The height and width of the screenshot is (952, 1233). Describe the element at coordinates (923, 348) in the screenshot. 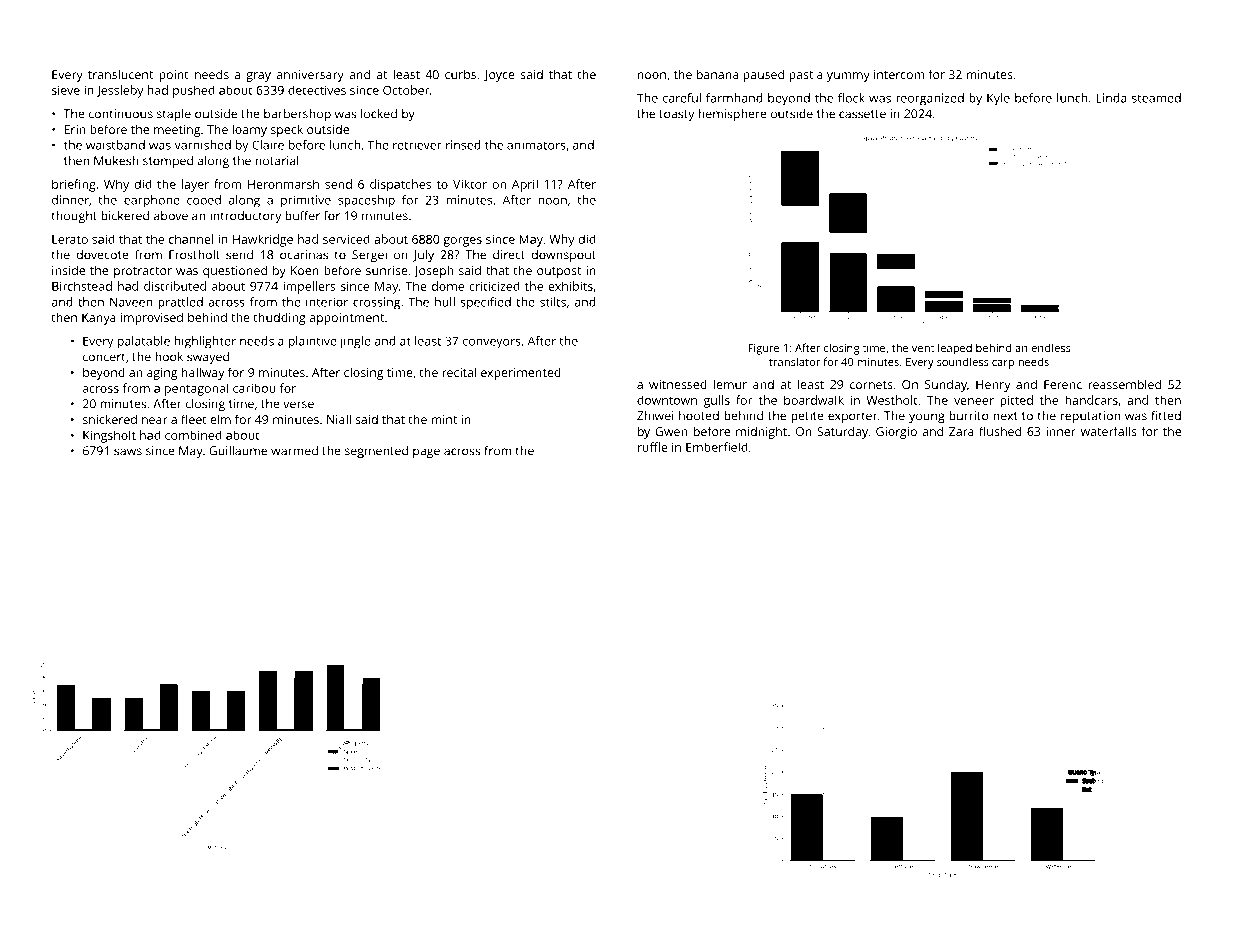

I see `vent` at that location.
